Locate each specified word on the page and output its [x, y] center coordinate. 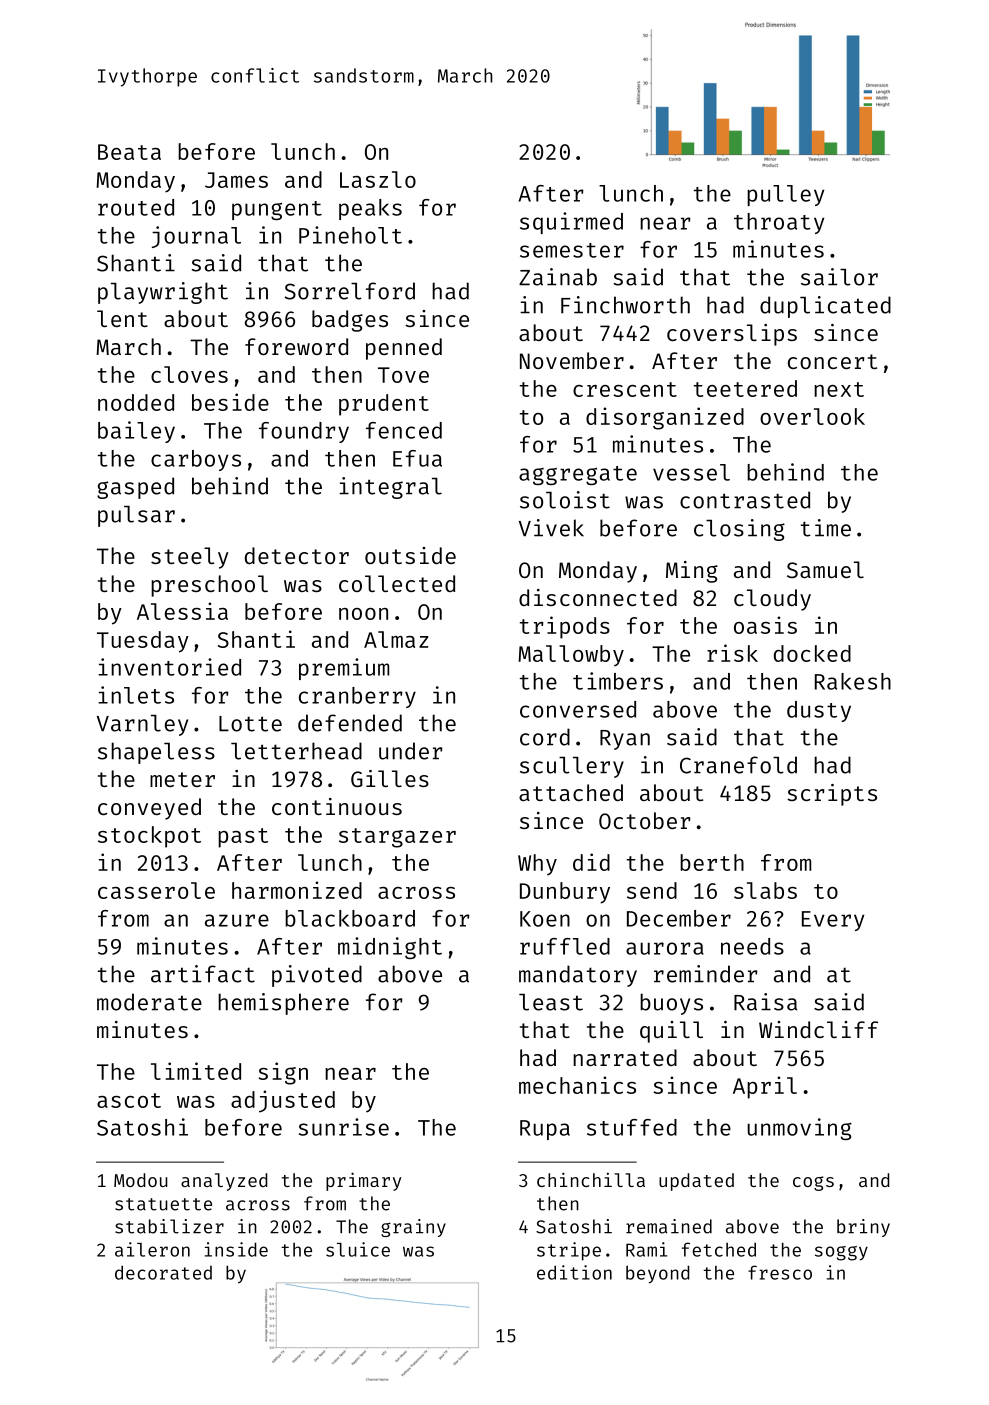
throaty [779, 223]
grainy [413, 1228]
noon [363, 614]
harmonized [297, 890]
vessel [691, 472]
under [410, 751]
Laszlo [378, 179]
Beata [129, 152]
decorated [163, 1272]
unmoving [799, 1129]
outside [410, 555]
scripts [832, 795]
